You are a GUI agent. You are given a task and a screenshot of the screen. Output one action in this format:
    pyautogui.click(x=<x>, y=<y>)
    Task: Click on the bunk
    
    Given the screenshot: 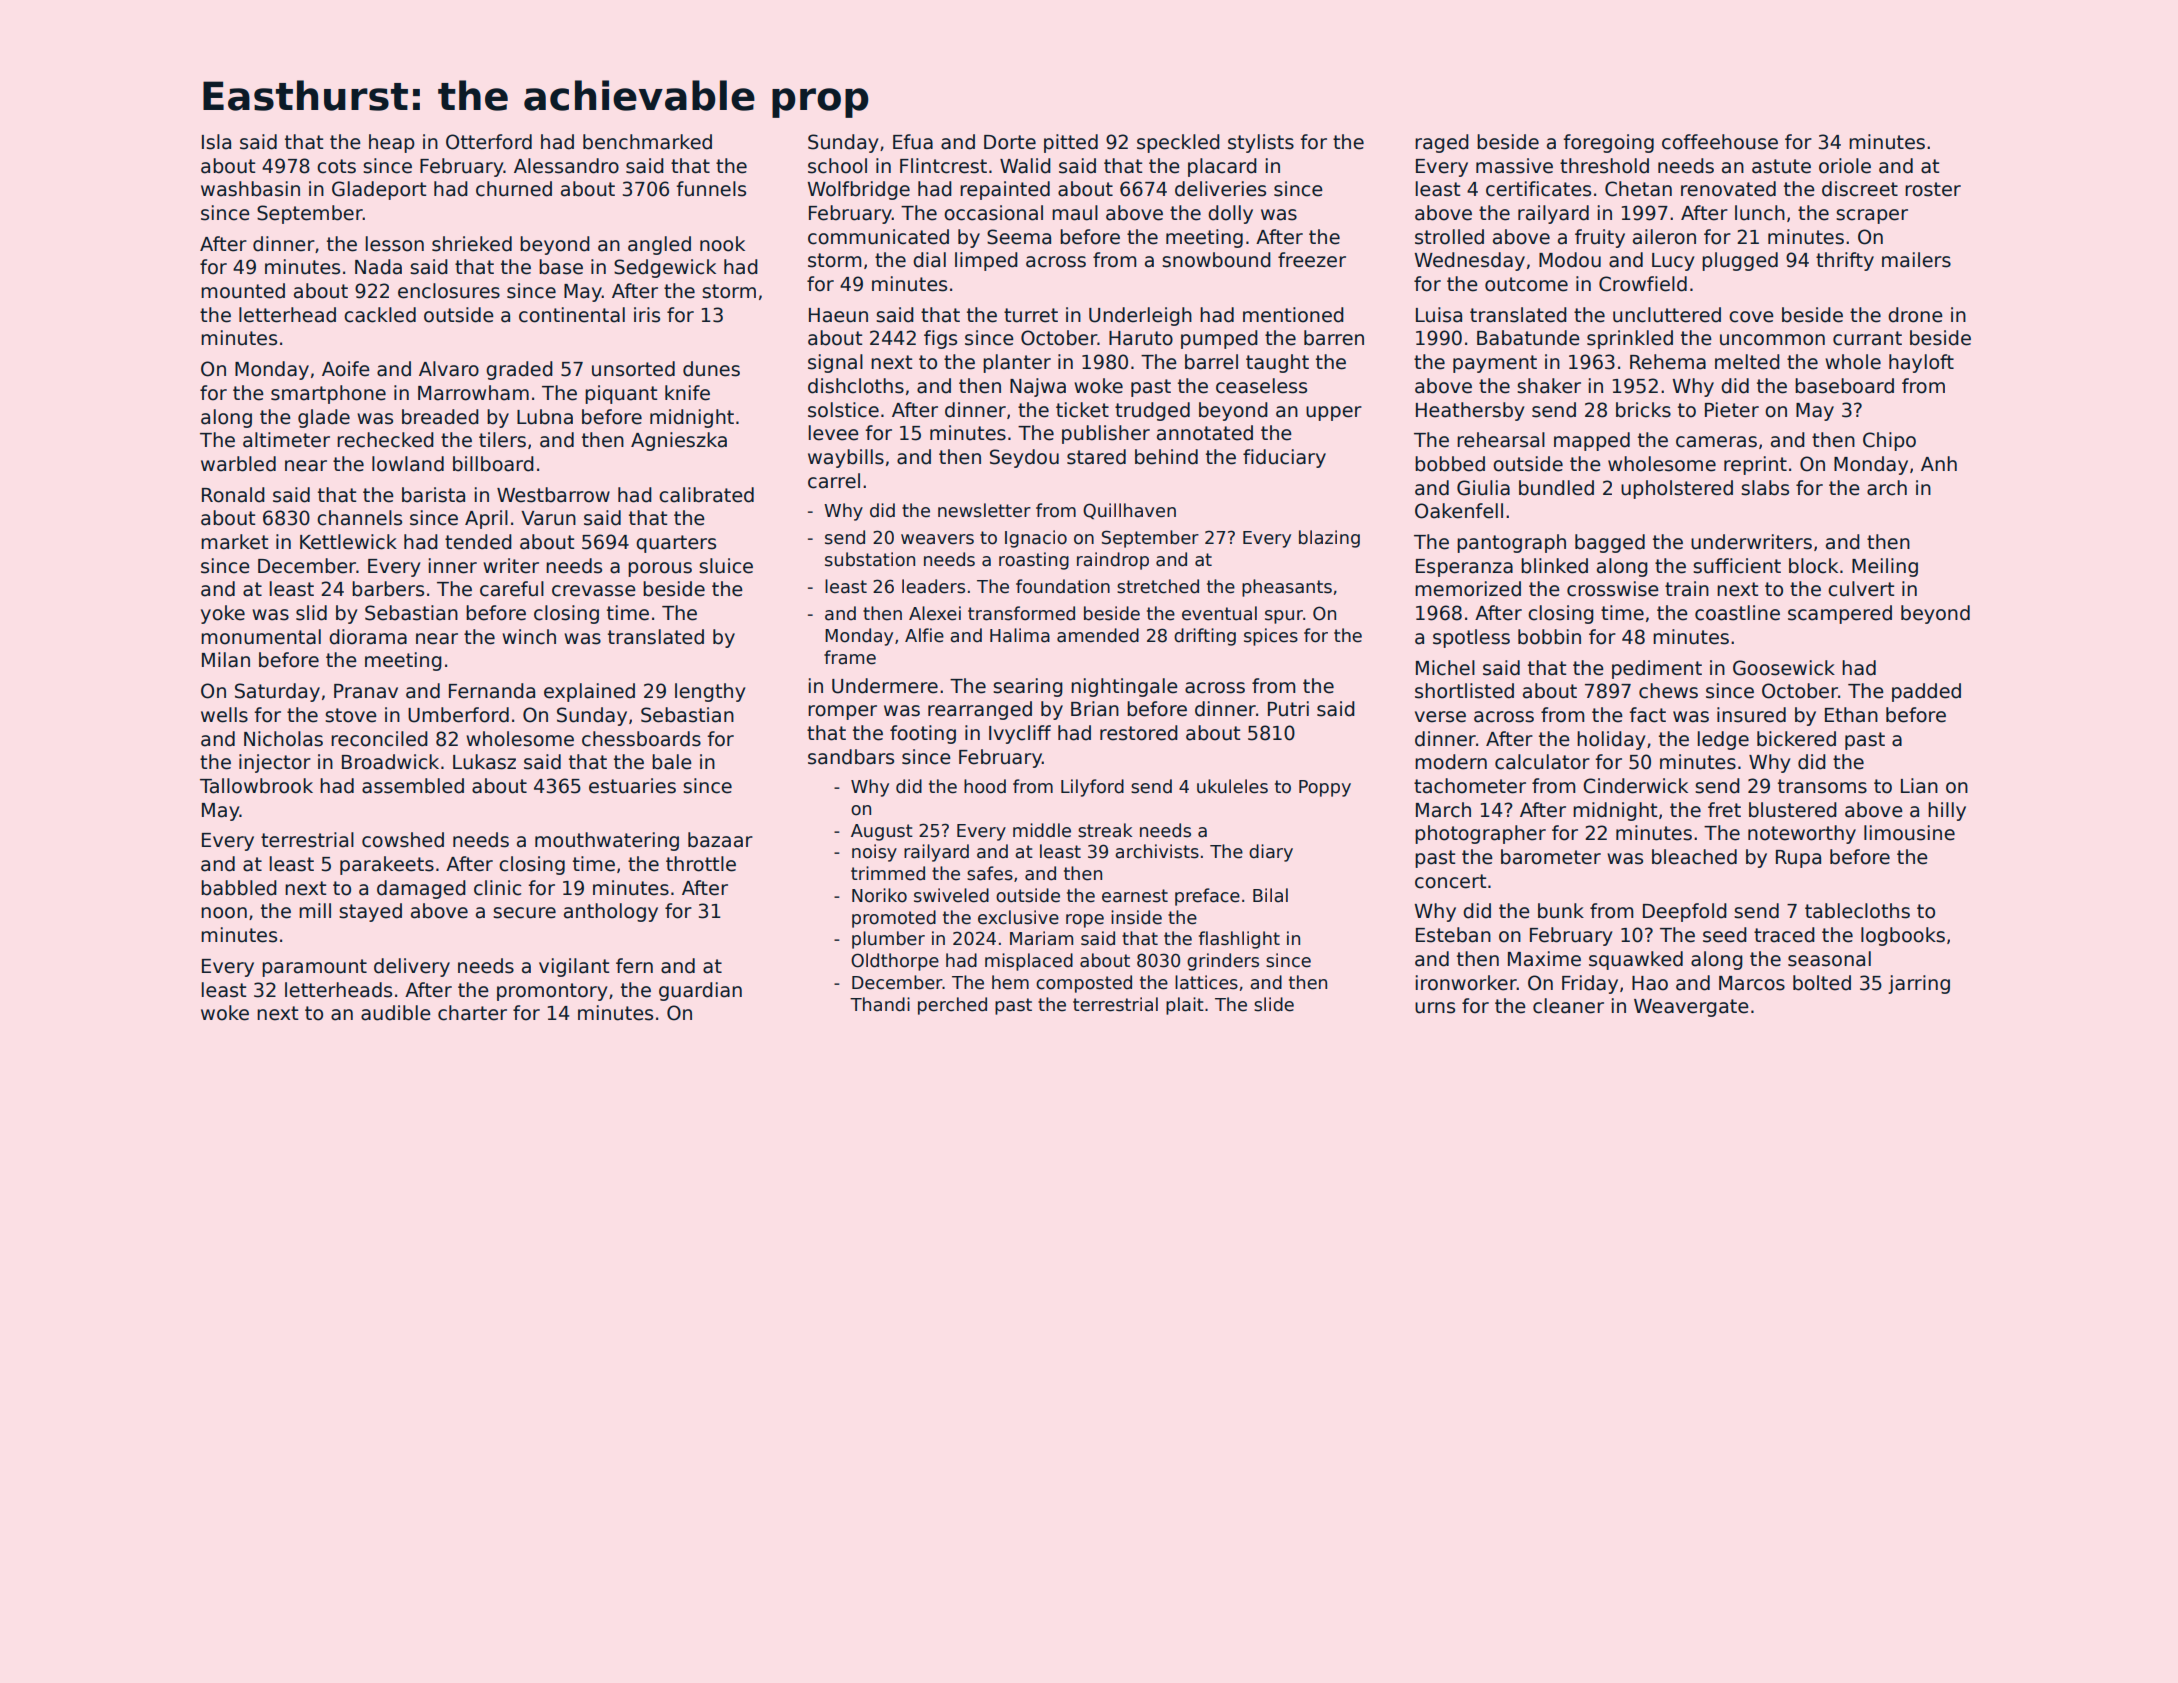 What is the action you would take?
    pyautogui.click(x=1561, y=911)
